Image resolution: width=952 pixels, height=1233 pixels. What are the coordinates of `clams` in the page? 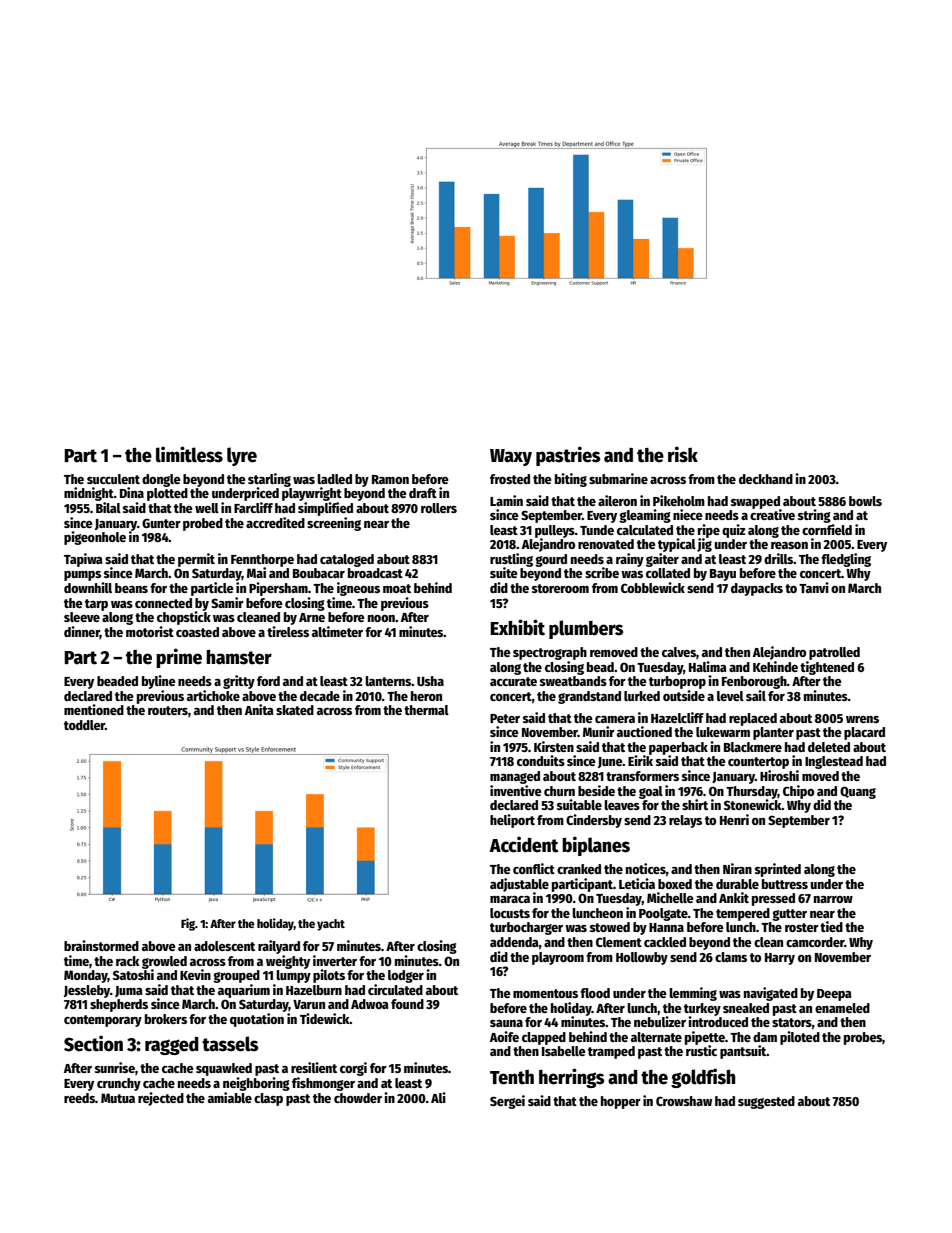 It's located at (731, 957).
